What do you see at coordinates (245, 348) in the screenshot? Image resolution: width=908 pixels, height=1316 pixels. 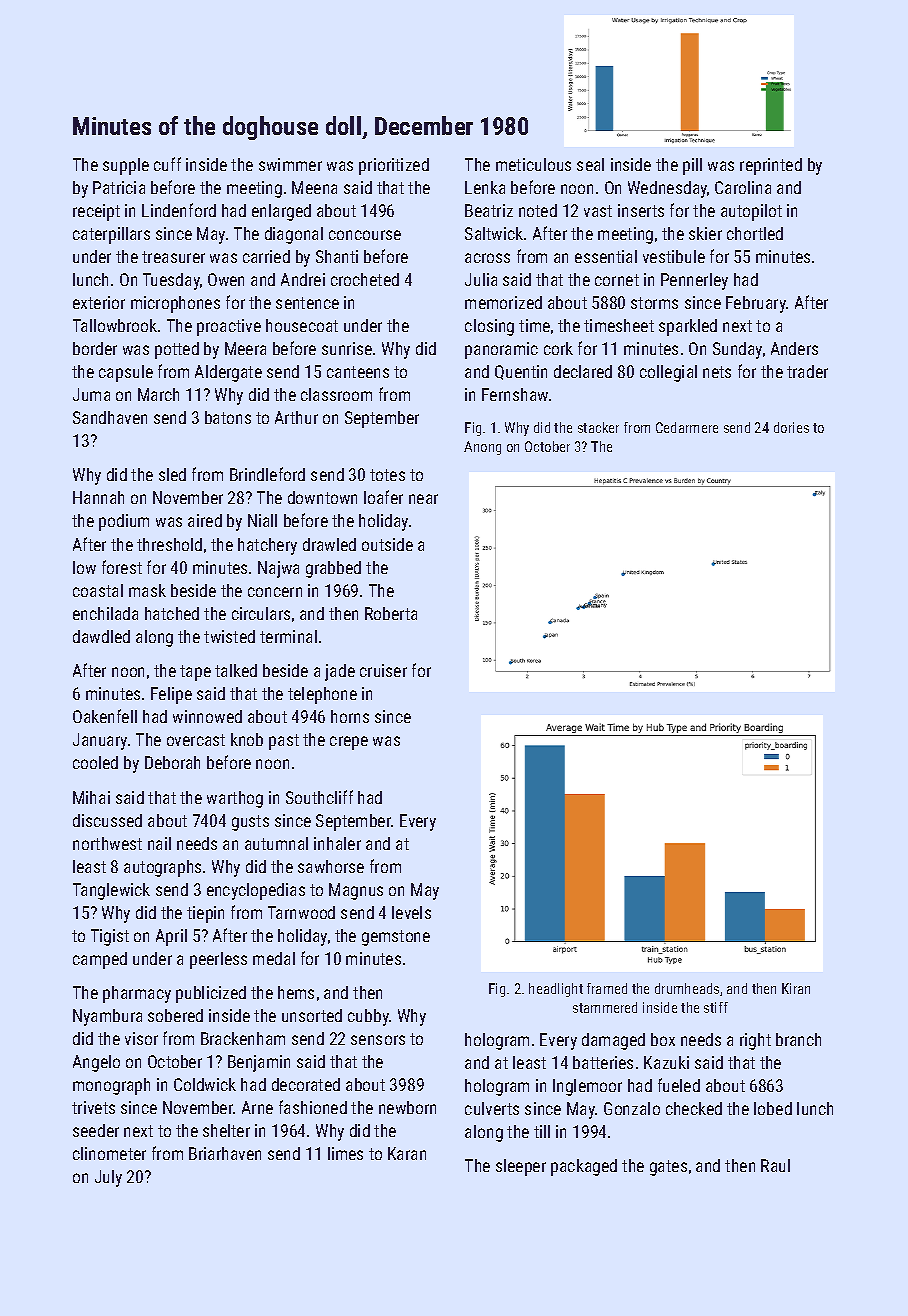 I see `Meera` at bounding box center [245, 348].
